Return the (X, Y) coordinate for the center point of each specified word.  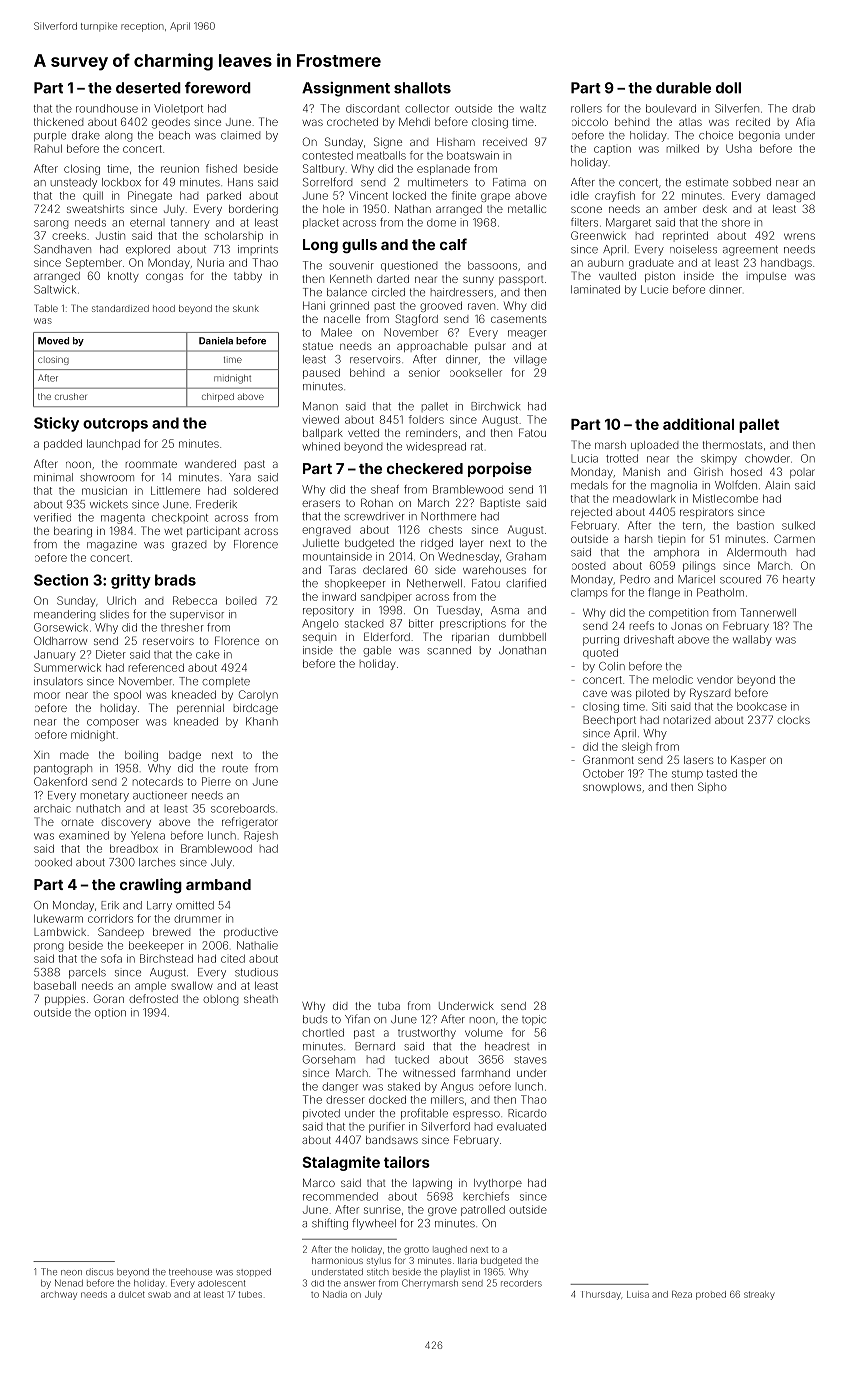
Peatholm (720, 592)
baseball (55, 985)
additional (698, 424)
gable (377, 651)
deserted (148, 88)
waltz (533, 108)
